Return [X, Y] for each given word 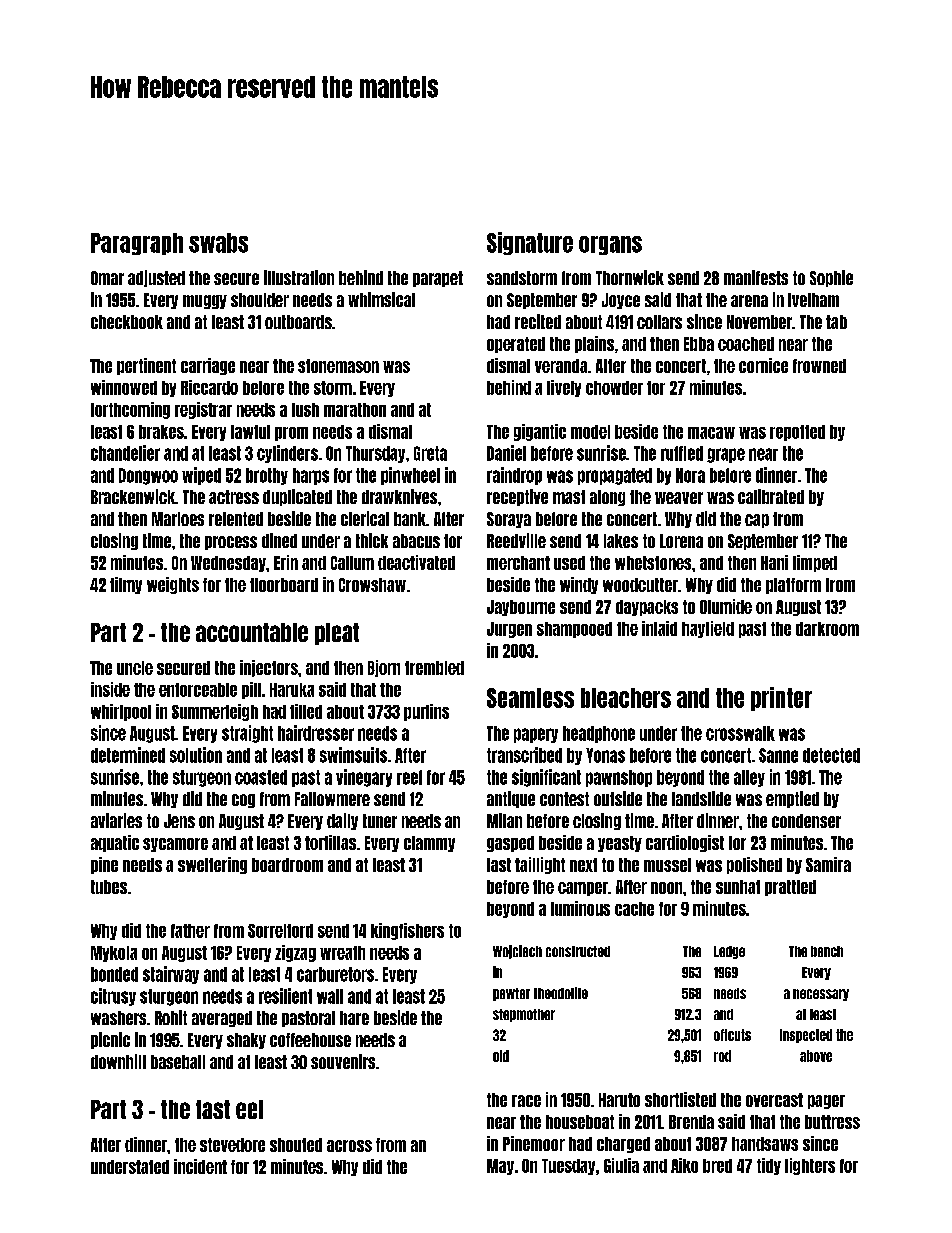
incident [200, 1166]
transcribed [524, 755]
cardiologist [685, 843]
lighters [810, 1166]
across [349, 1146]
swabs [218, 243]
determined [128, 755]
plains [594, 344]
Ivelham [813, 300]
